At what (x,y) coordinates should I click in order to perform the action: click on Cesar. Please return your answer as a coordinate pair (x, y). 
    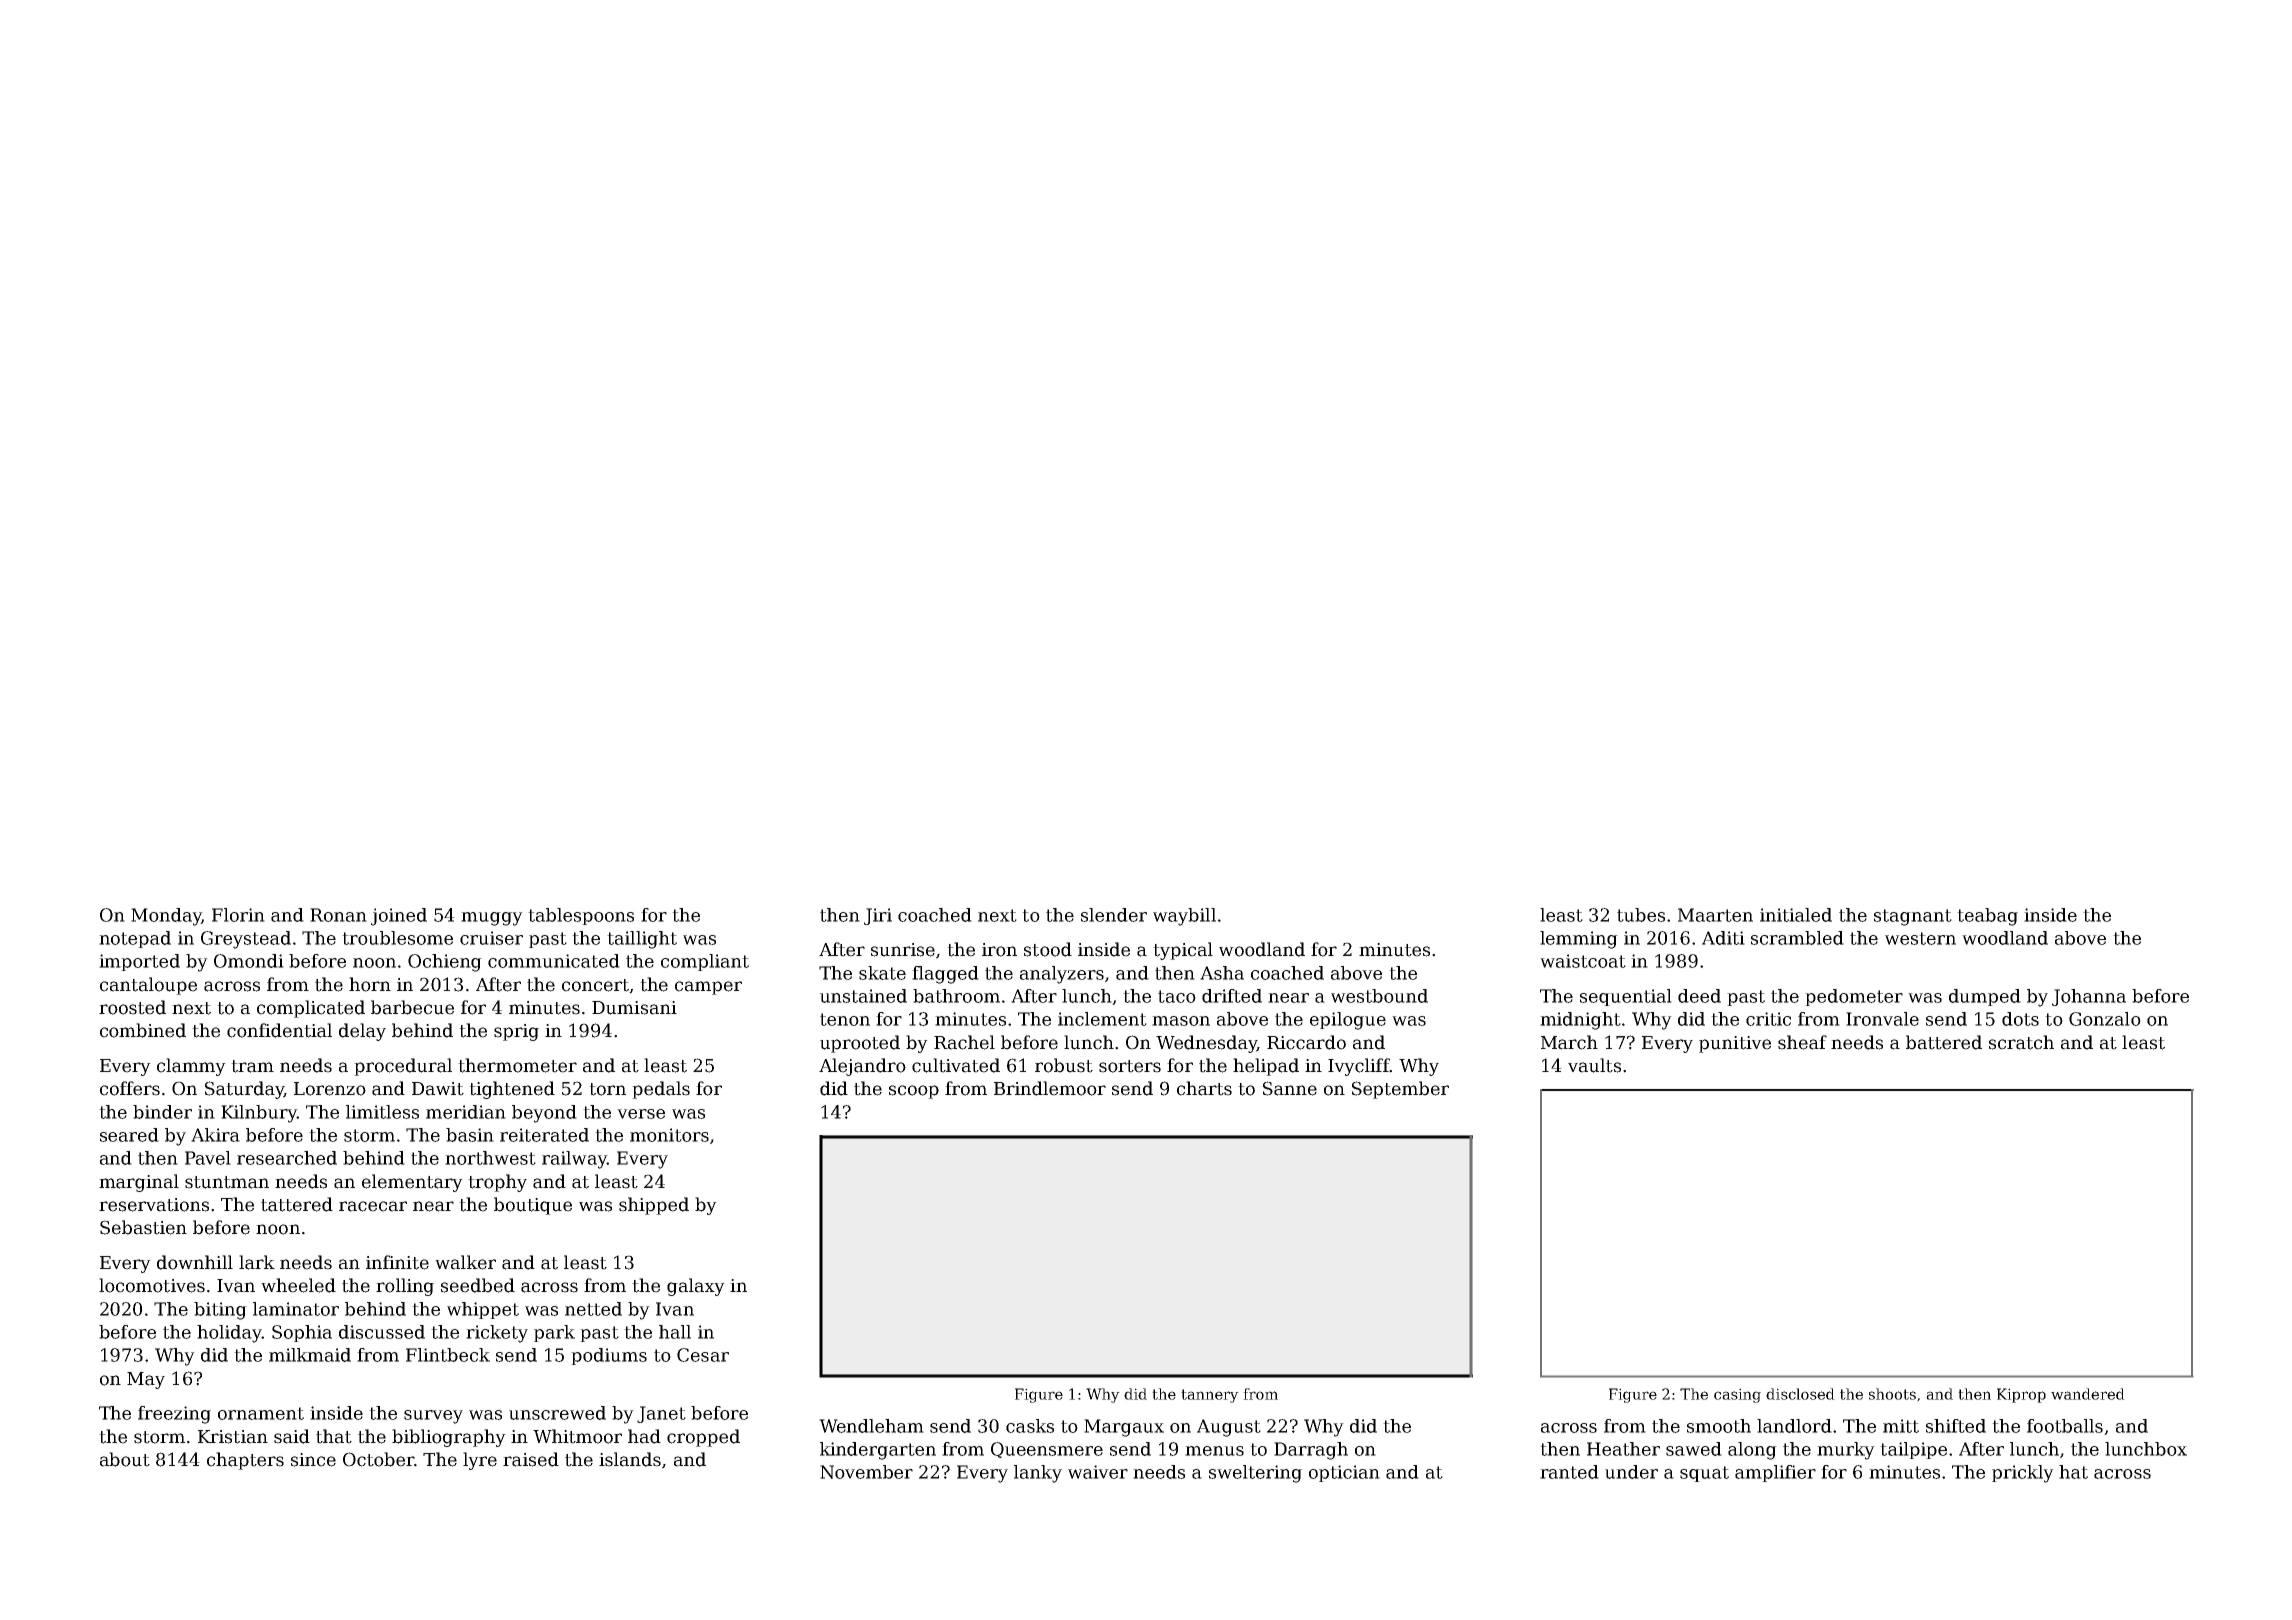
    Looking at the image, I should click on (703, 1355).
